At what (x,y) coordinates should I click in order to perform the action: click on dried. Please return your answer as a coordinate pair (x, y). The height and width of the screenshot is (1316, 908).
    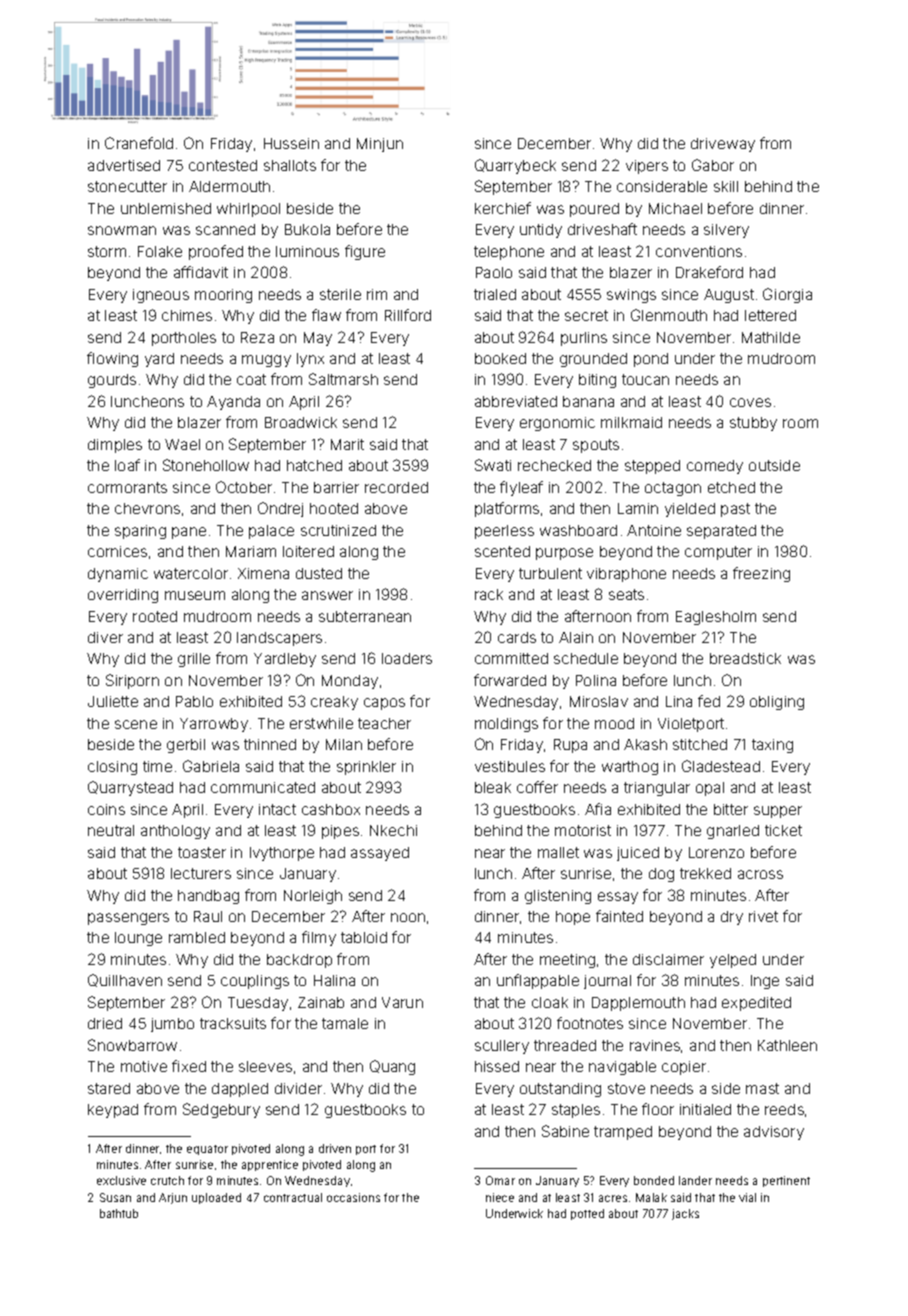
    Looking at the image, I should click on (105, 1023).
